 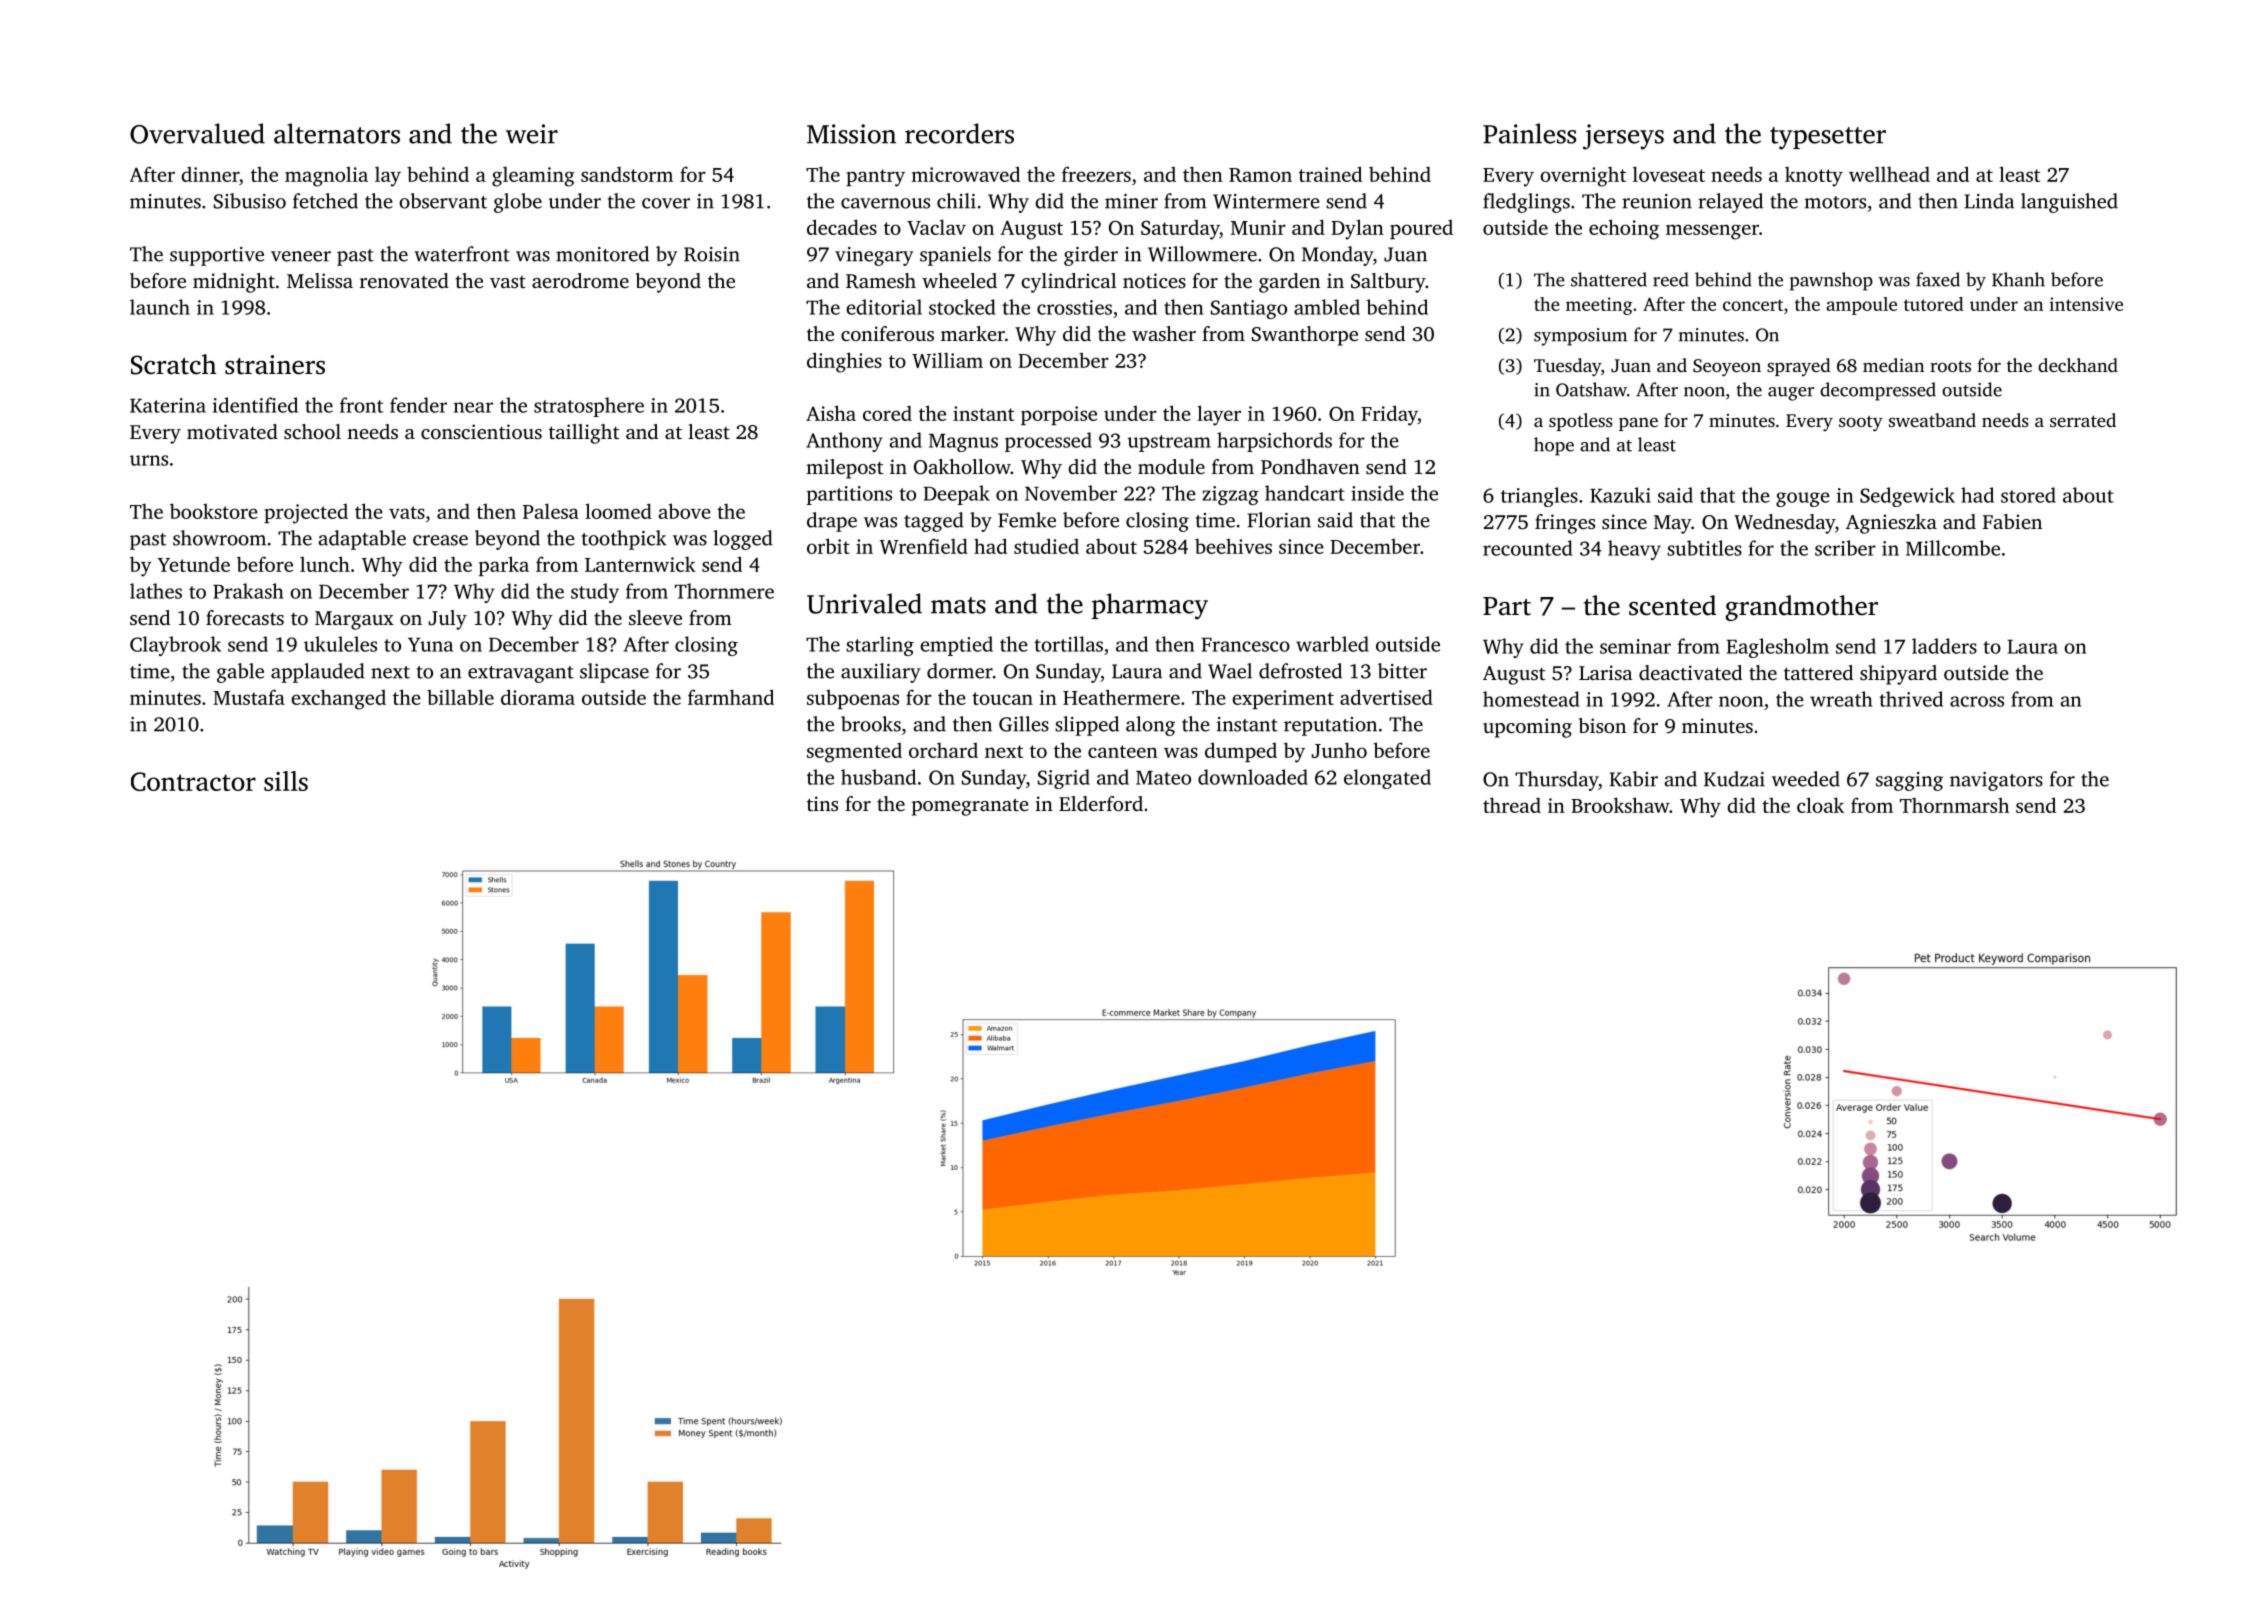 I want to click on weir, so click(x=532, y=134).
